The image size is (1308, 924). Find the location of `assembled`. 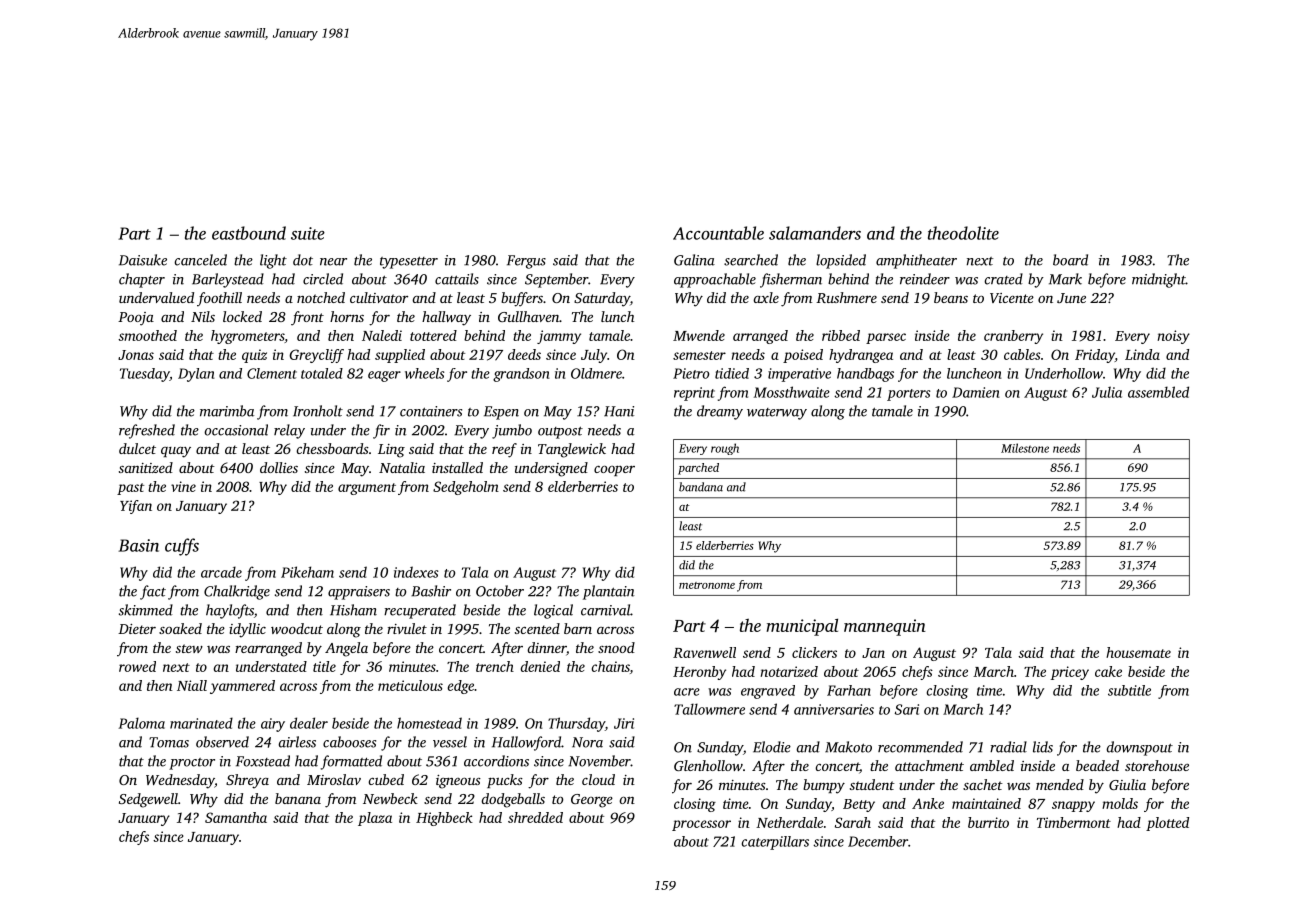

assembled is located at coordinates (1158, 392).
